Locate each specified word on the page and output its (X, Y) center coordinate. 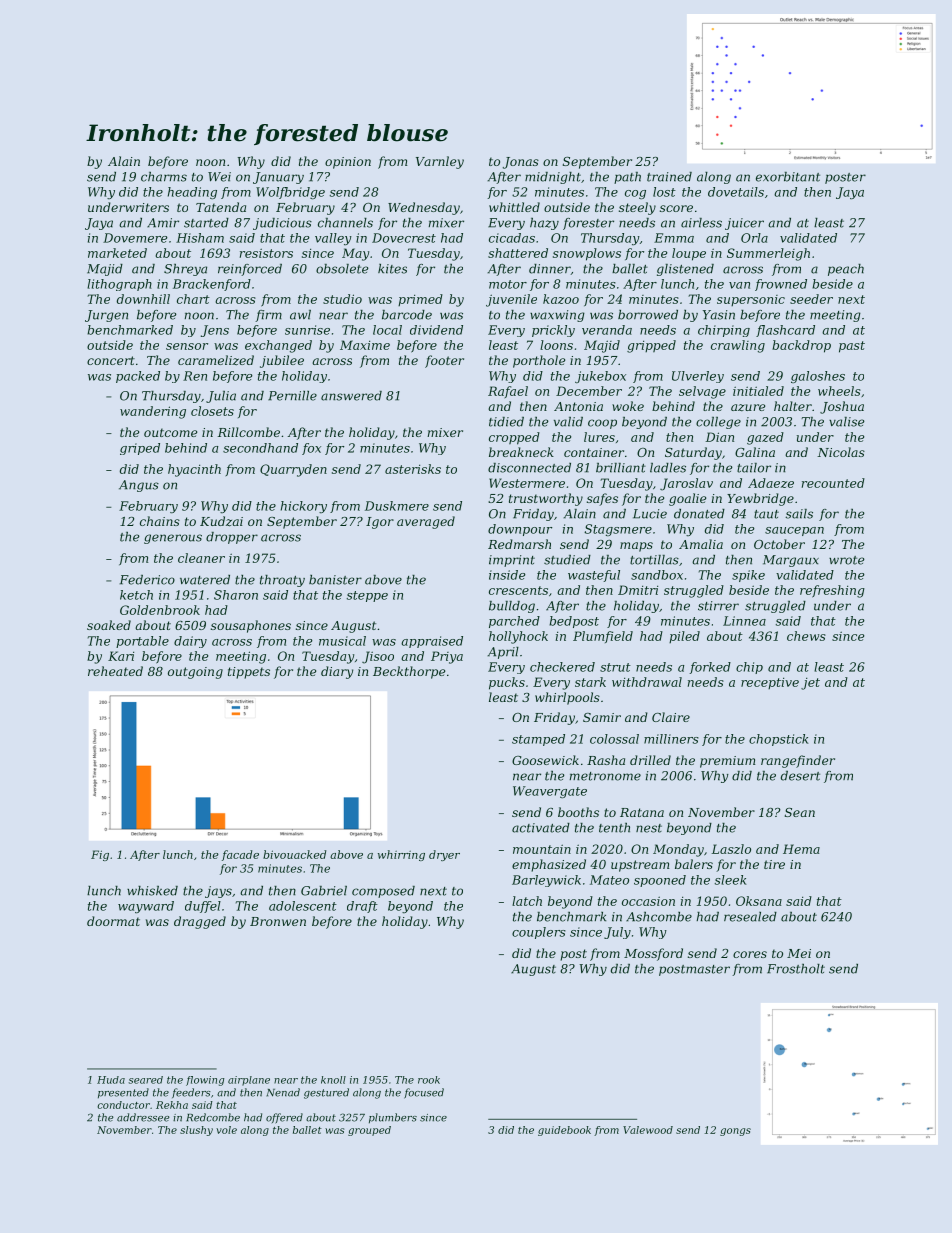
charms (164, 177)
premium (727, 762)
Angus (139, 486)
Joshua (842, 407)
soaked (109, 625)
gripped (651, 346)
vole (226, 1130)
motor (508, 284)
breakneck (521, 452)
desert (800, 776)
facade (240, 855)
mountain (542, 849)
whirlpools (567, 698)
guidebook (564, 1131)
